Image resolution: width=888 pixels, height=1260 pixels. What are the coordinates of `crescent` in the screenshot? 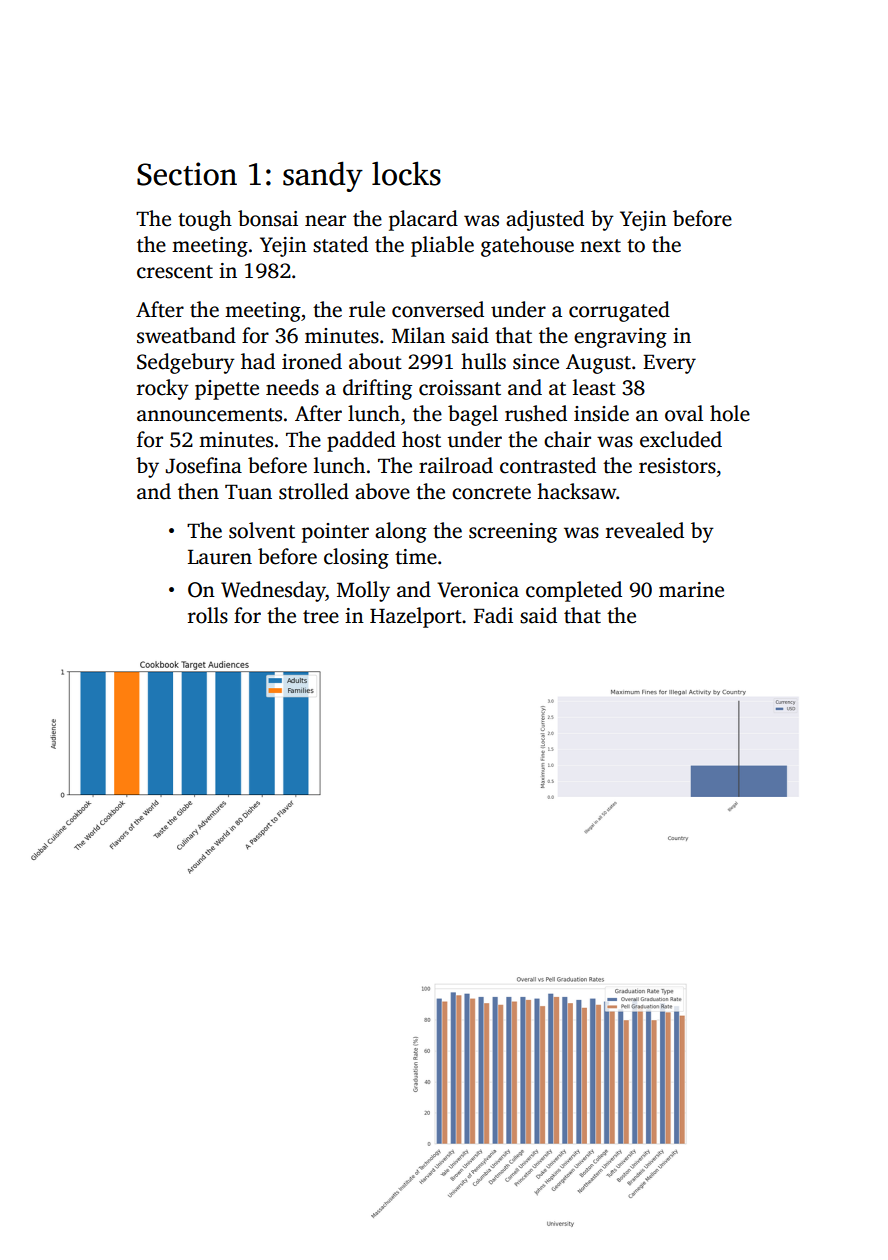 It's located at (175, 272).
